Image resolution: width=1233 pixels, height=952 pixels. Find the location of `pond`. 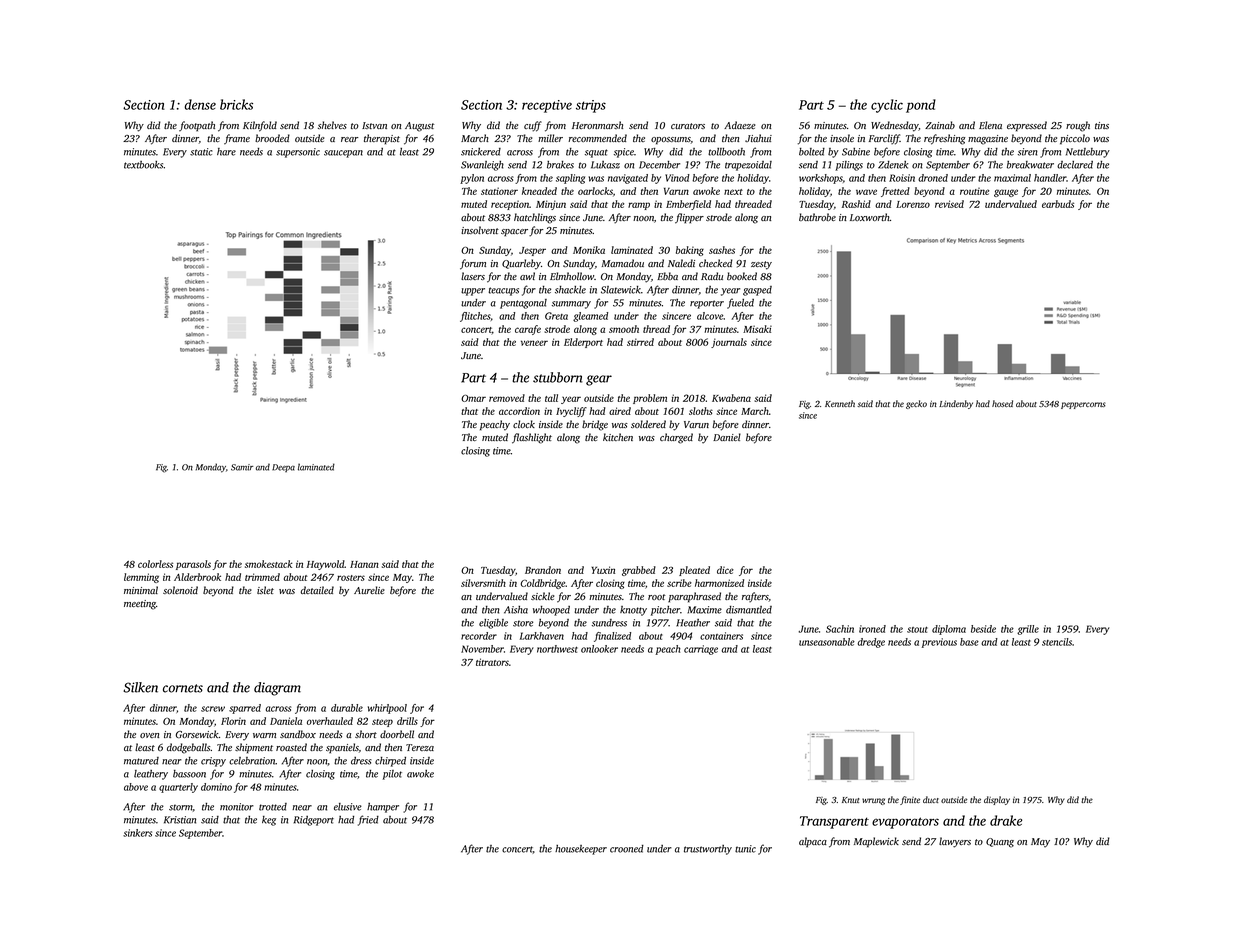

pond is located at coordinates (921, 106).
